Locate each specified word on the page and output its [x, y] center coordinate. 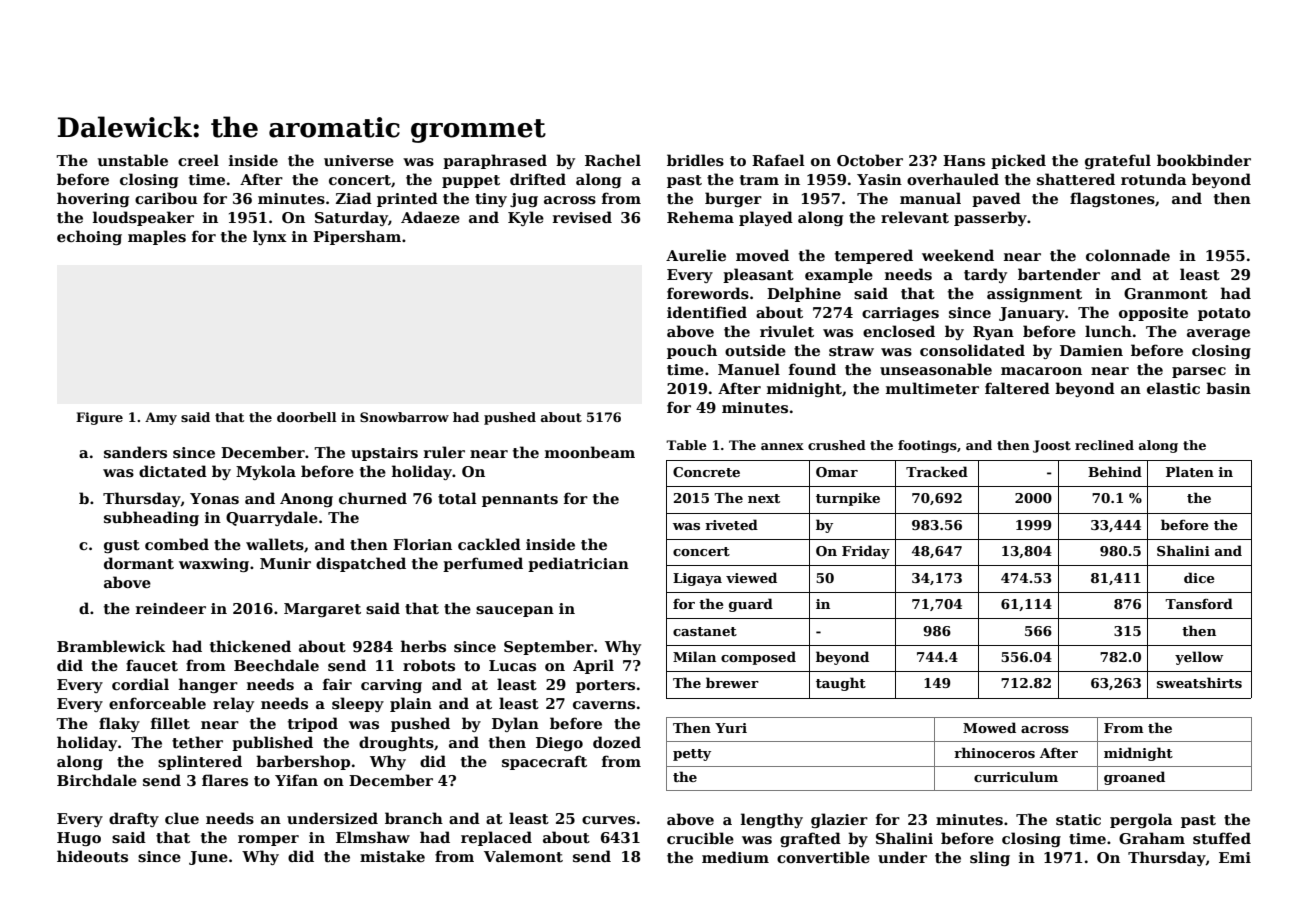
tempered [874, 256]
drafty [134, 819]
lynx [270, 237]
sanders [135, 452]
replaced [496, 838]
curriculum [1016, 776]
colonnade [1128, 255]
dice [1199, 577]
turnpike [848, 499]
